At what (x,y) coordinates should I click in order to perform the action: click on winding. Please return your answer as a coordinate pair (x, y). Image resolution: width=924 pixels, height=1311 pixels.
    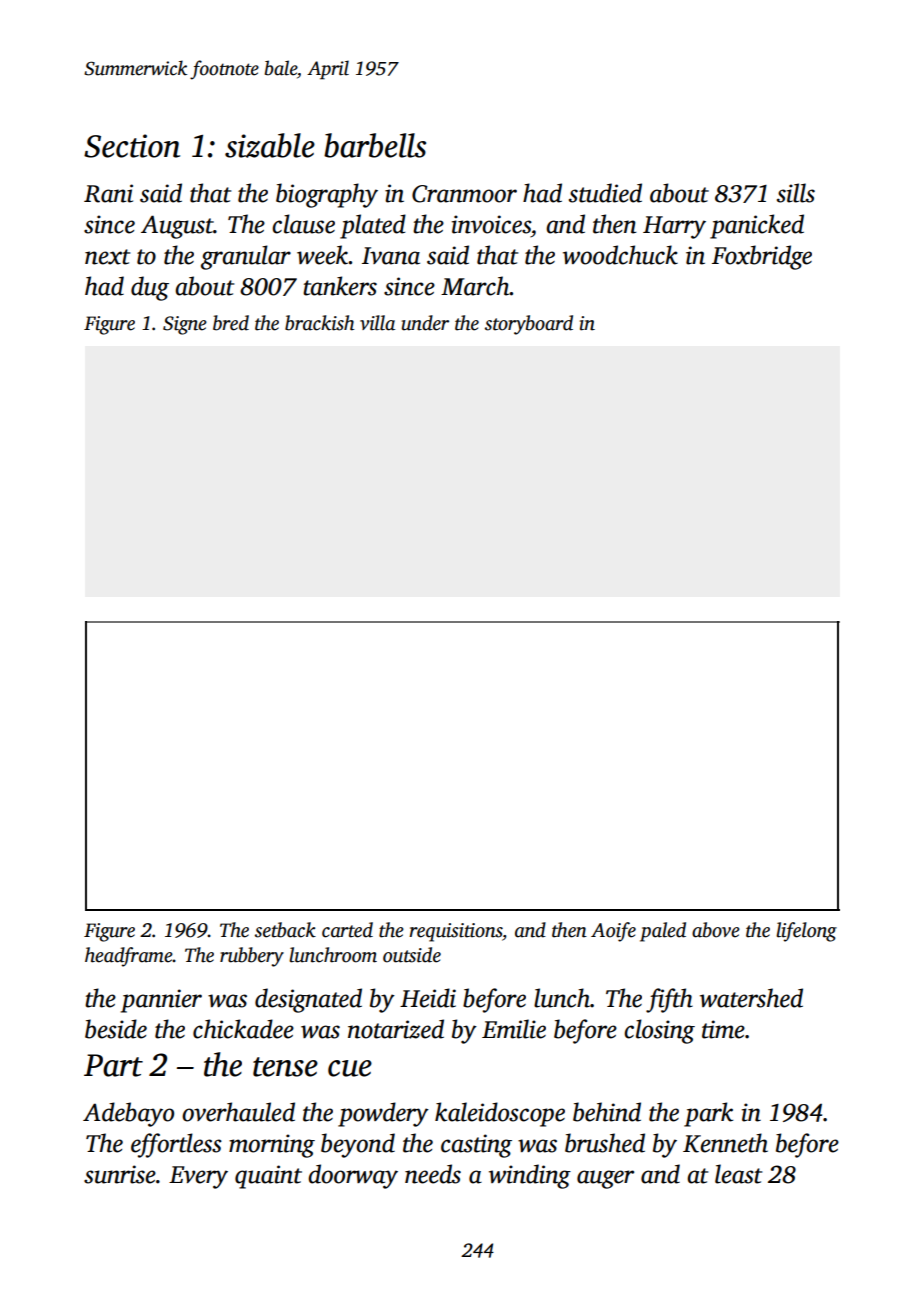
    Looking at the image, I should click on (530, 1176).
